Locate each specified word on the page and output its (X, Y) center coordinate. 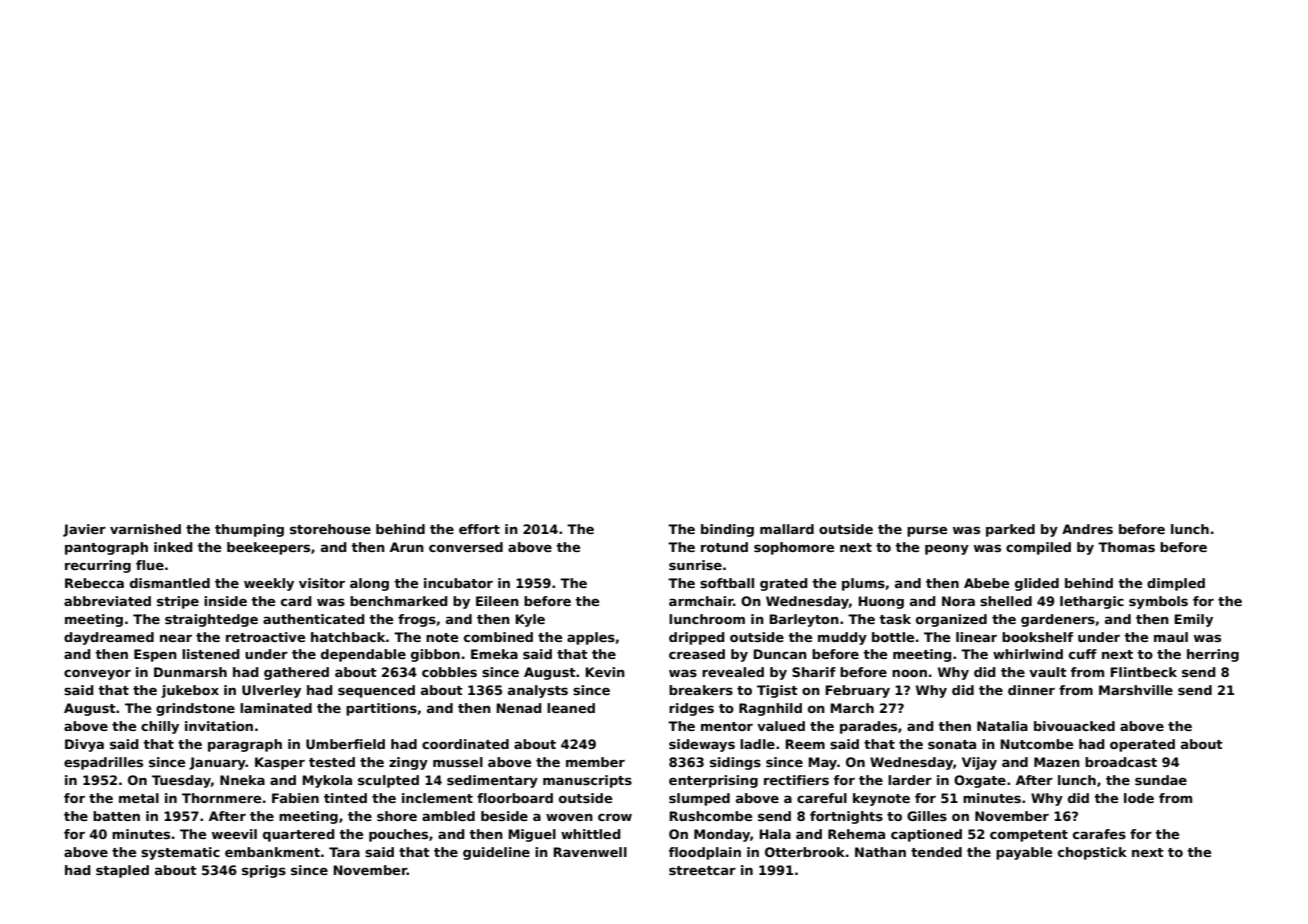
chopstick (1092, 853)
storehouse (330, 529)
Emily (1194, 620)
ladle (757, 744)
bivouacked (1074, 726)
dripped (697, 638)
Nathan (880, 852)
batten (116, 816)
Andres (1087, 529)
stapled (122, 871)
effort (479, 529)
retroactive (265, 637)
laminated (276, 708)
